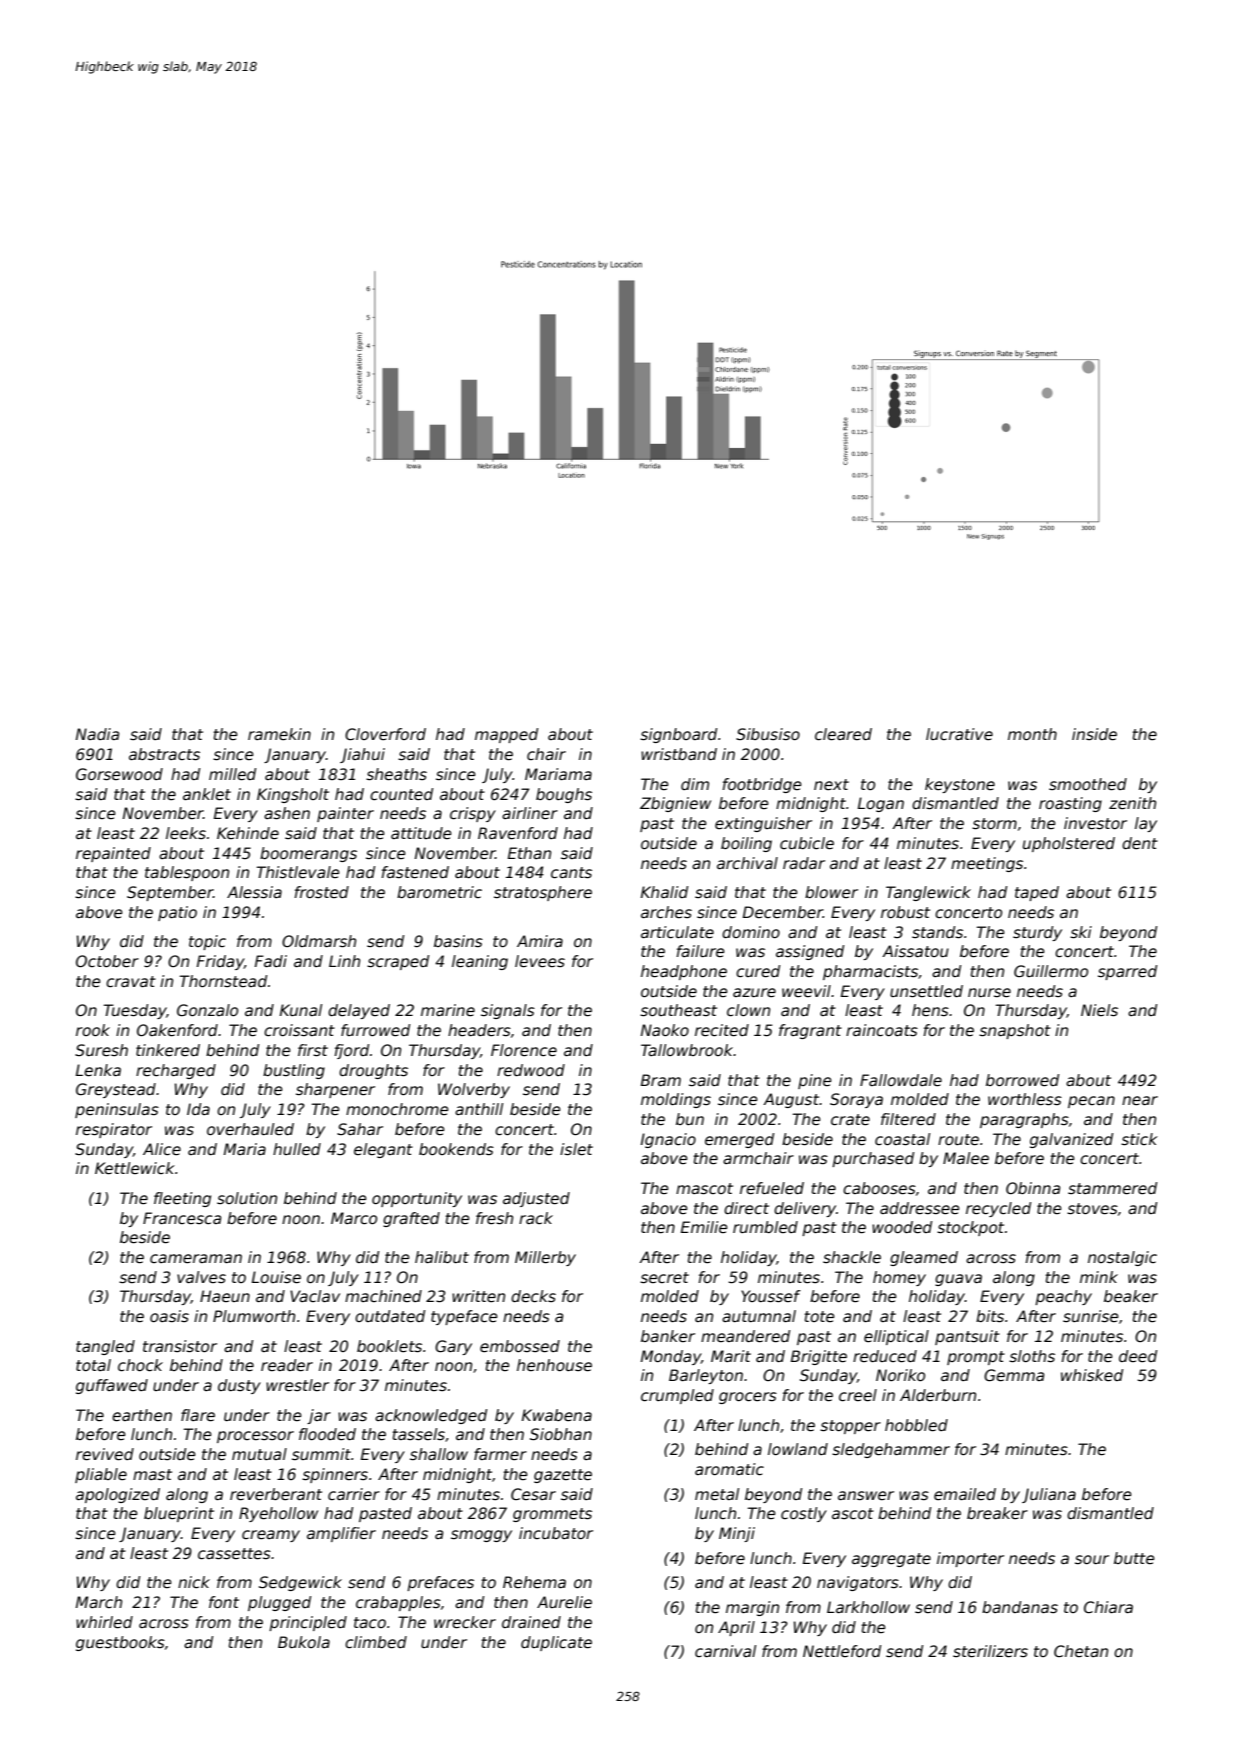 This screenshot has height=1743, width=1233. What do you see at coordinates (564, 795) in the screenshot?
I see `boughs` at bounding box center [564, 795].
